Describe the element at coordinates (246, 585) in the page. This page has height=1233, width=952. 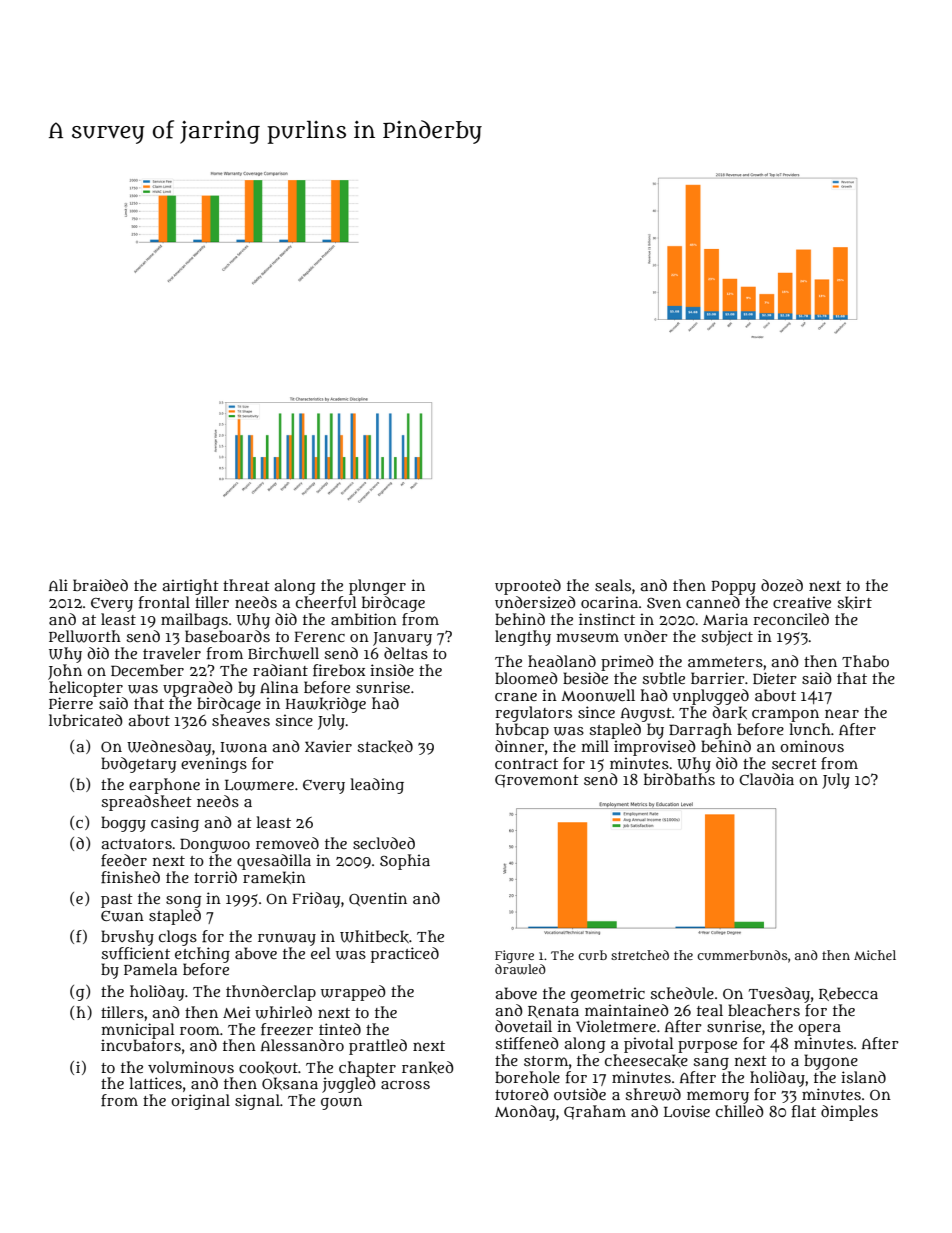
I see `threat` at that location.
